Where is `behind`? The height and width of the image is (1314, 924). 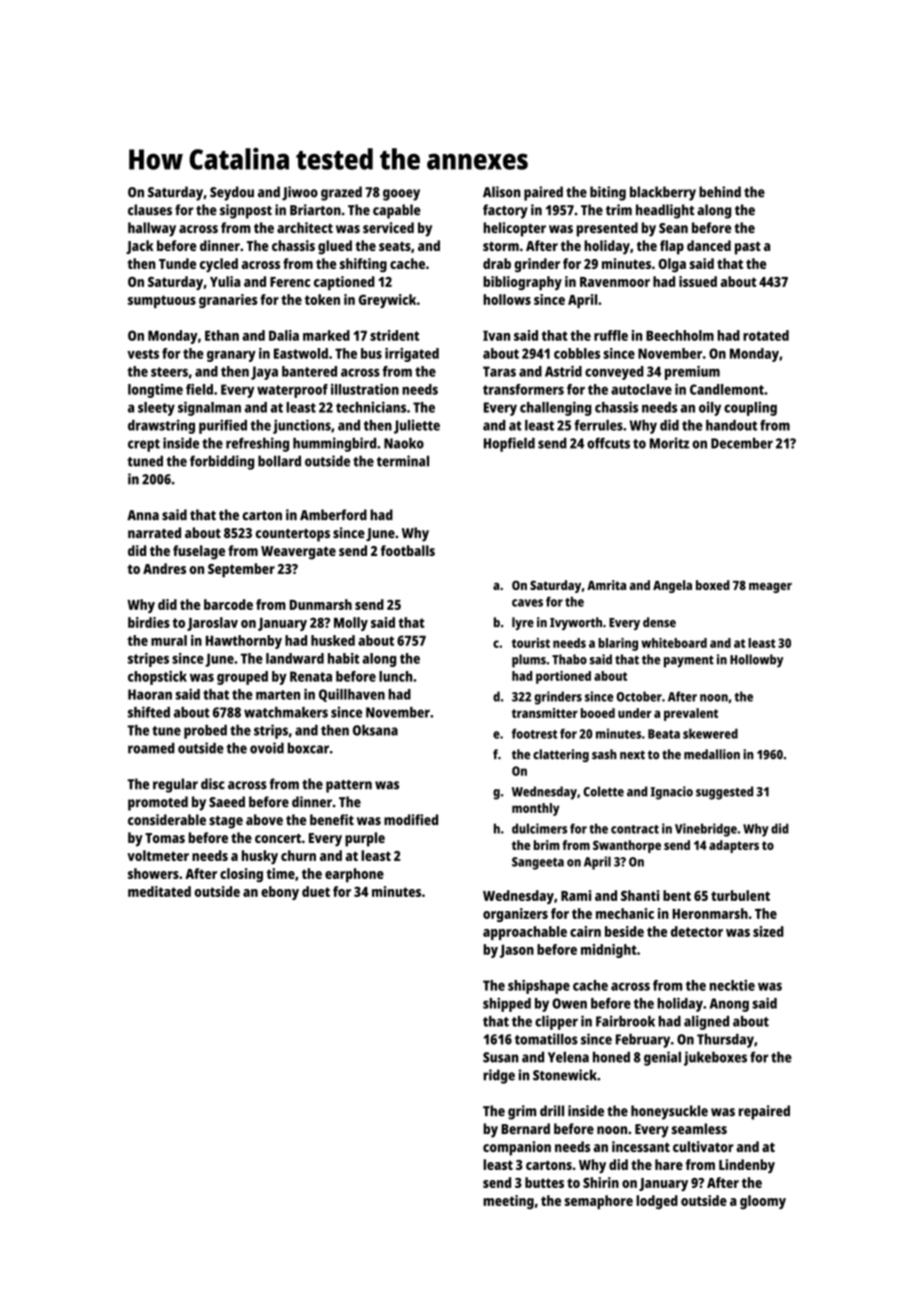
behind is located at coordinates (720, 192).
